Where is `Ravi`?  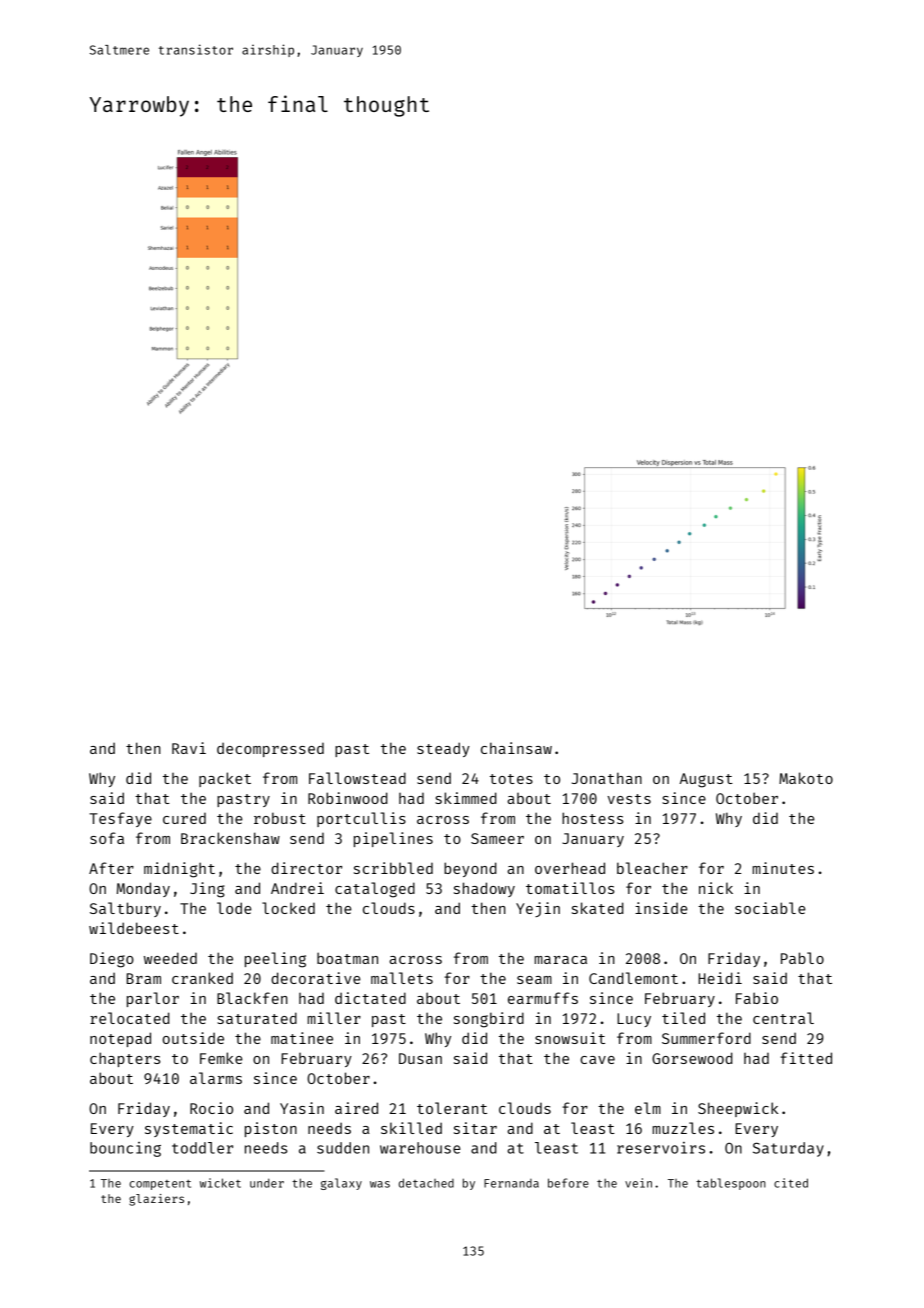
Ravi is located at coordinates (189, 748).
